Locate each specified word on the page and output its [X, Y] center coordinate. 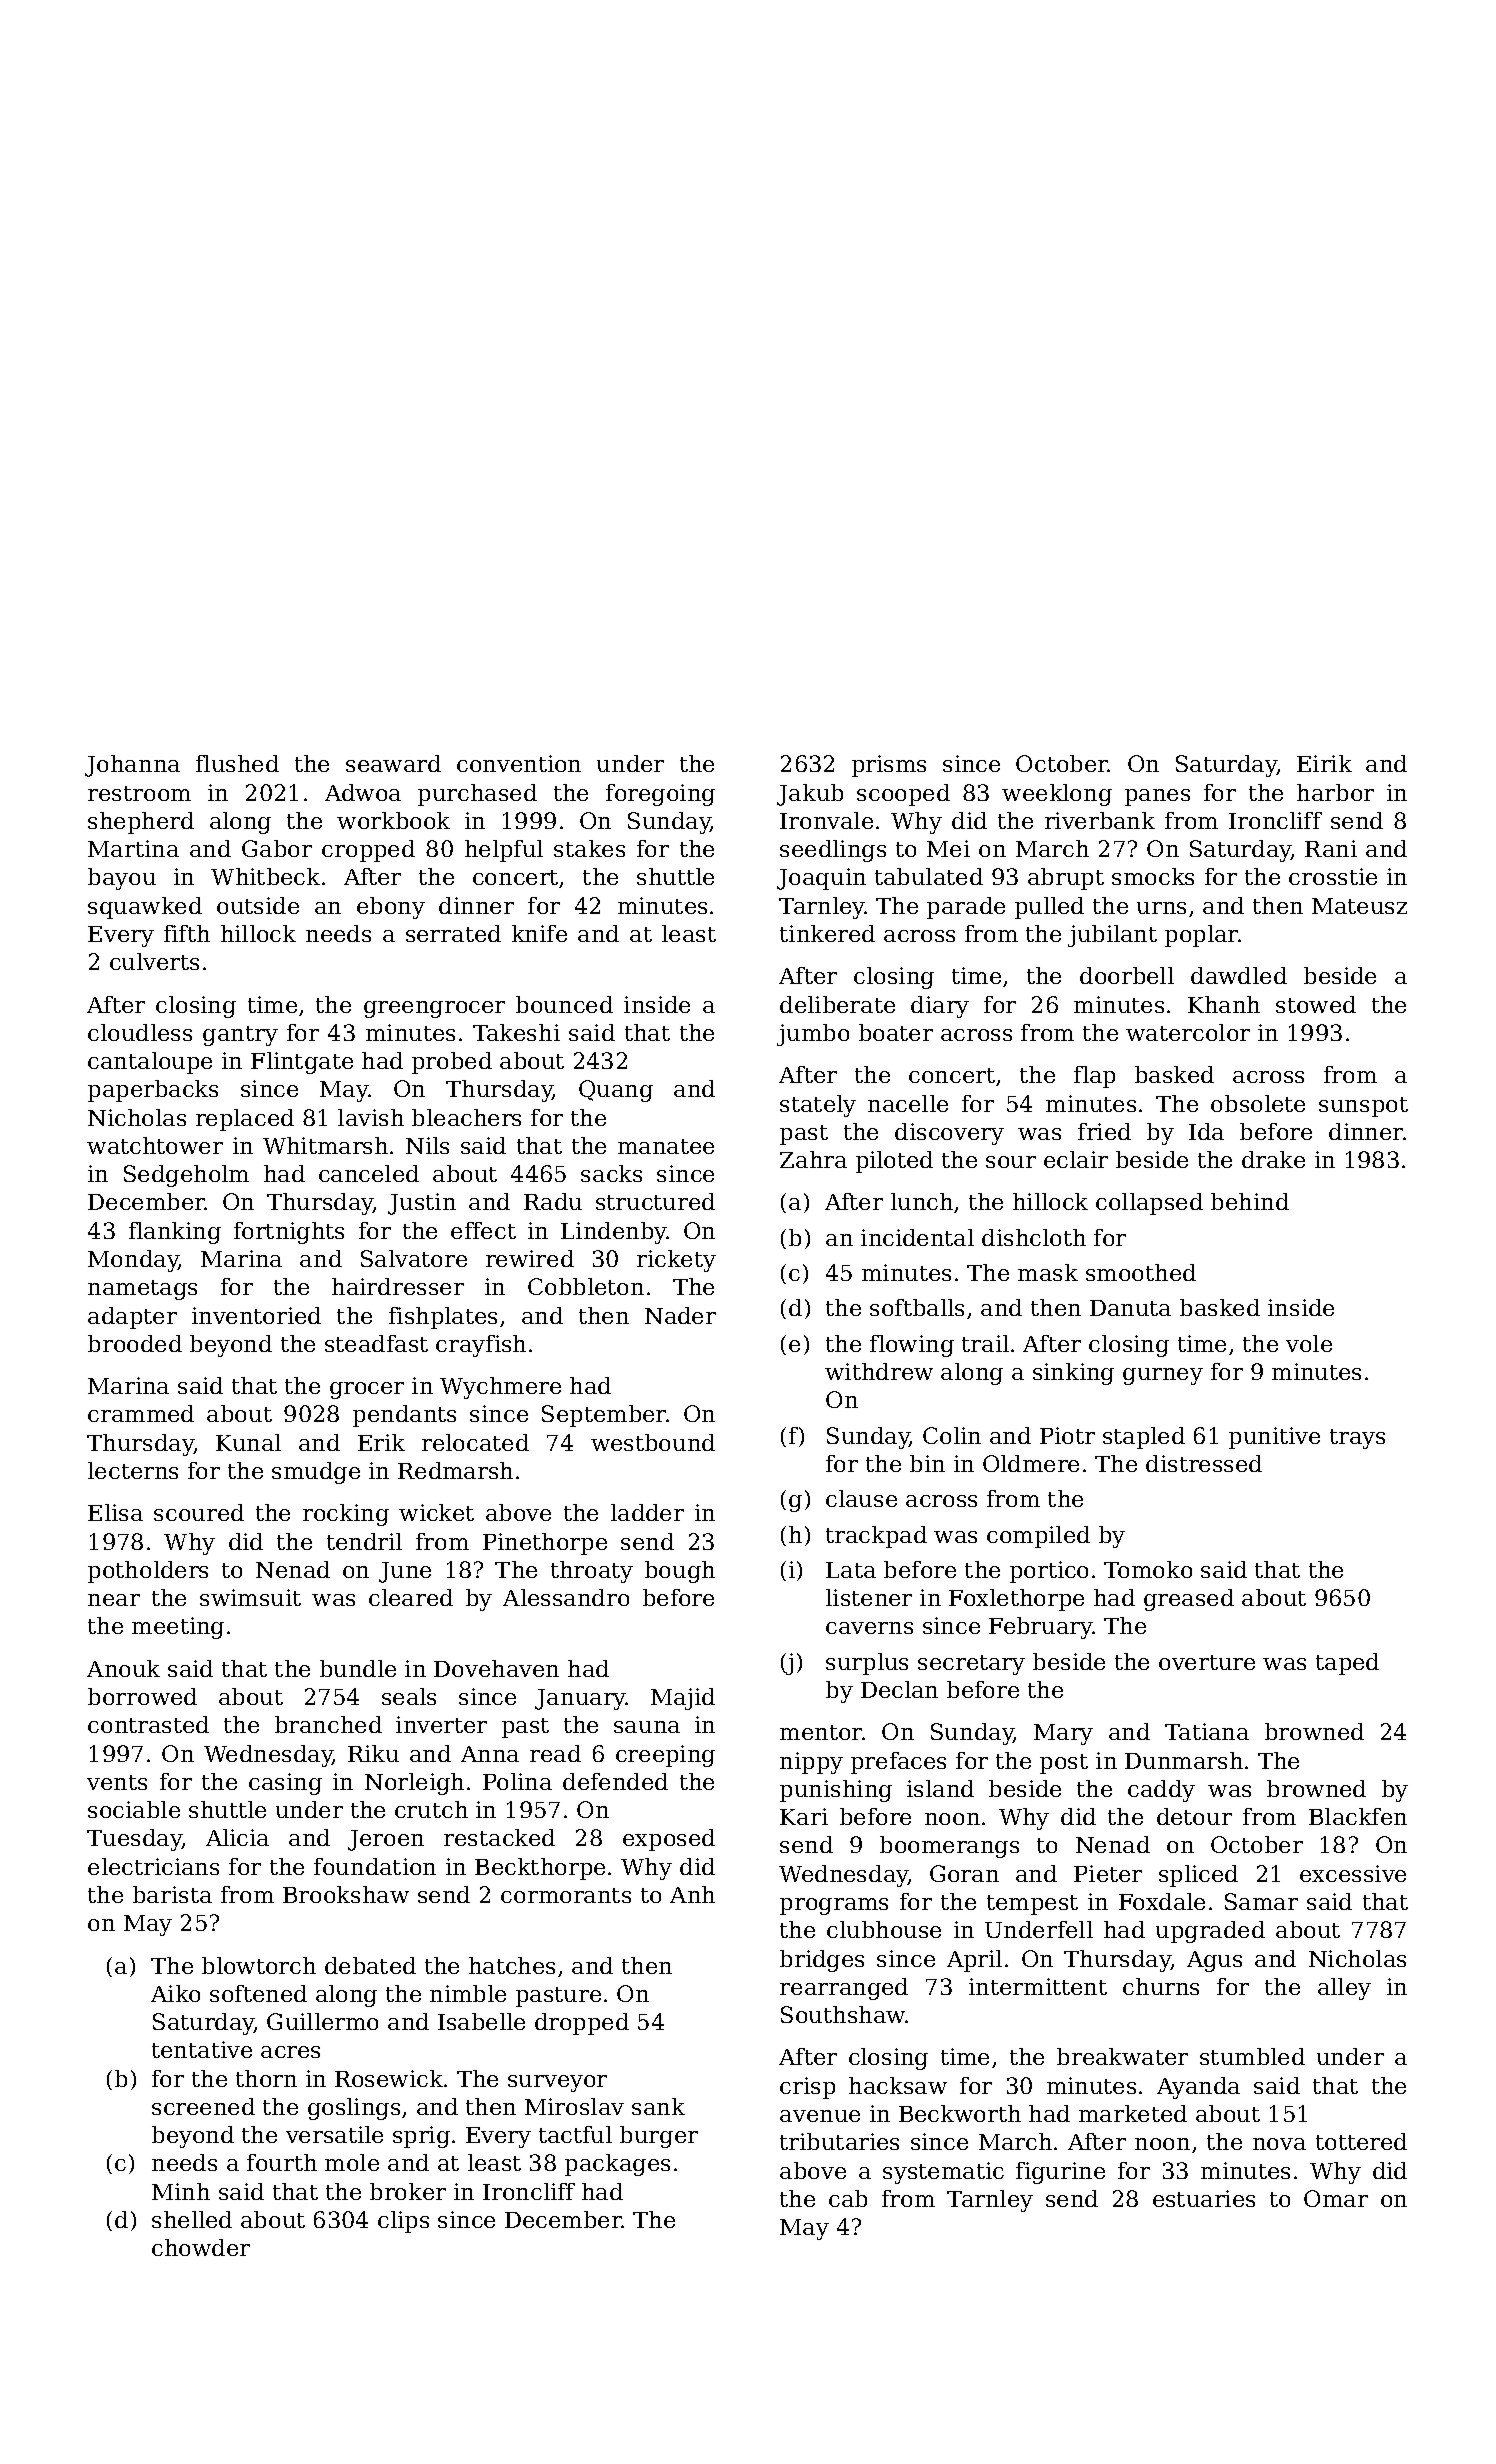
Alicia [237, 1837]
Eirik [1324, 763]
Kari [804, 1816]
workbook [393, 820]
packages [617, 2165]
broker [408, 2191]
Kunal [248, 1442]
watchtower [155, 1145]
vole [1309, 1343]
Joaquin [821, 879]
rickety [676, 1261]
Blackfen [1358, 1816]
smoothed [1141, 1272]
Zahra [813, 1159]
